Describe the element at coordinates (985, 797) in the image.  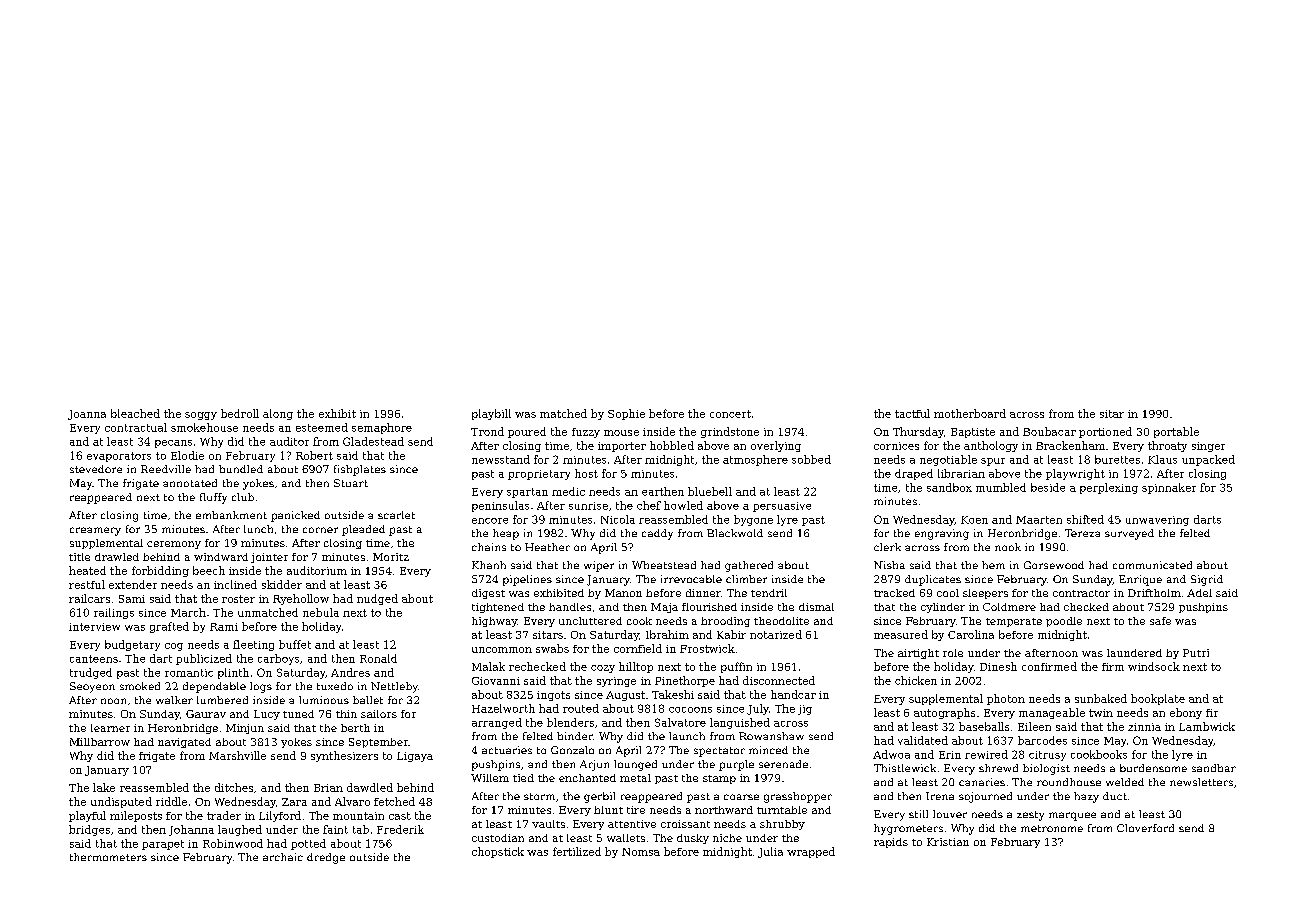
I see `sojourned` at that location.
